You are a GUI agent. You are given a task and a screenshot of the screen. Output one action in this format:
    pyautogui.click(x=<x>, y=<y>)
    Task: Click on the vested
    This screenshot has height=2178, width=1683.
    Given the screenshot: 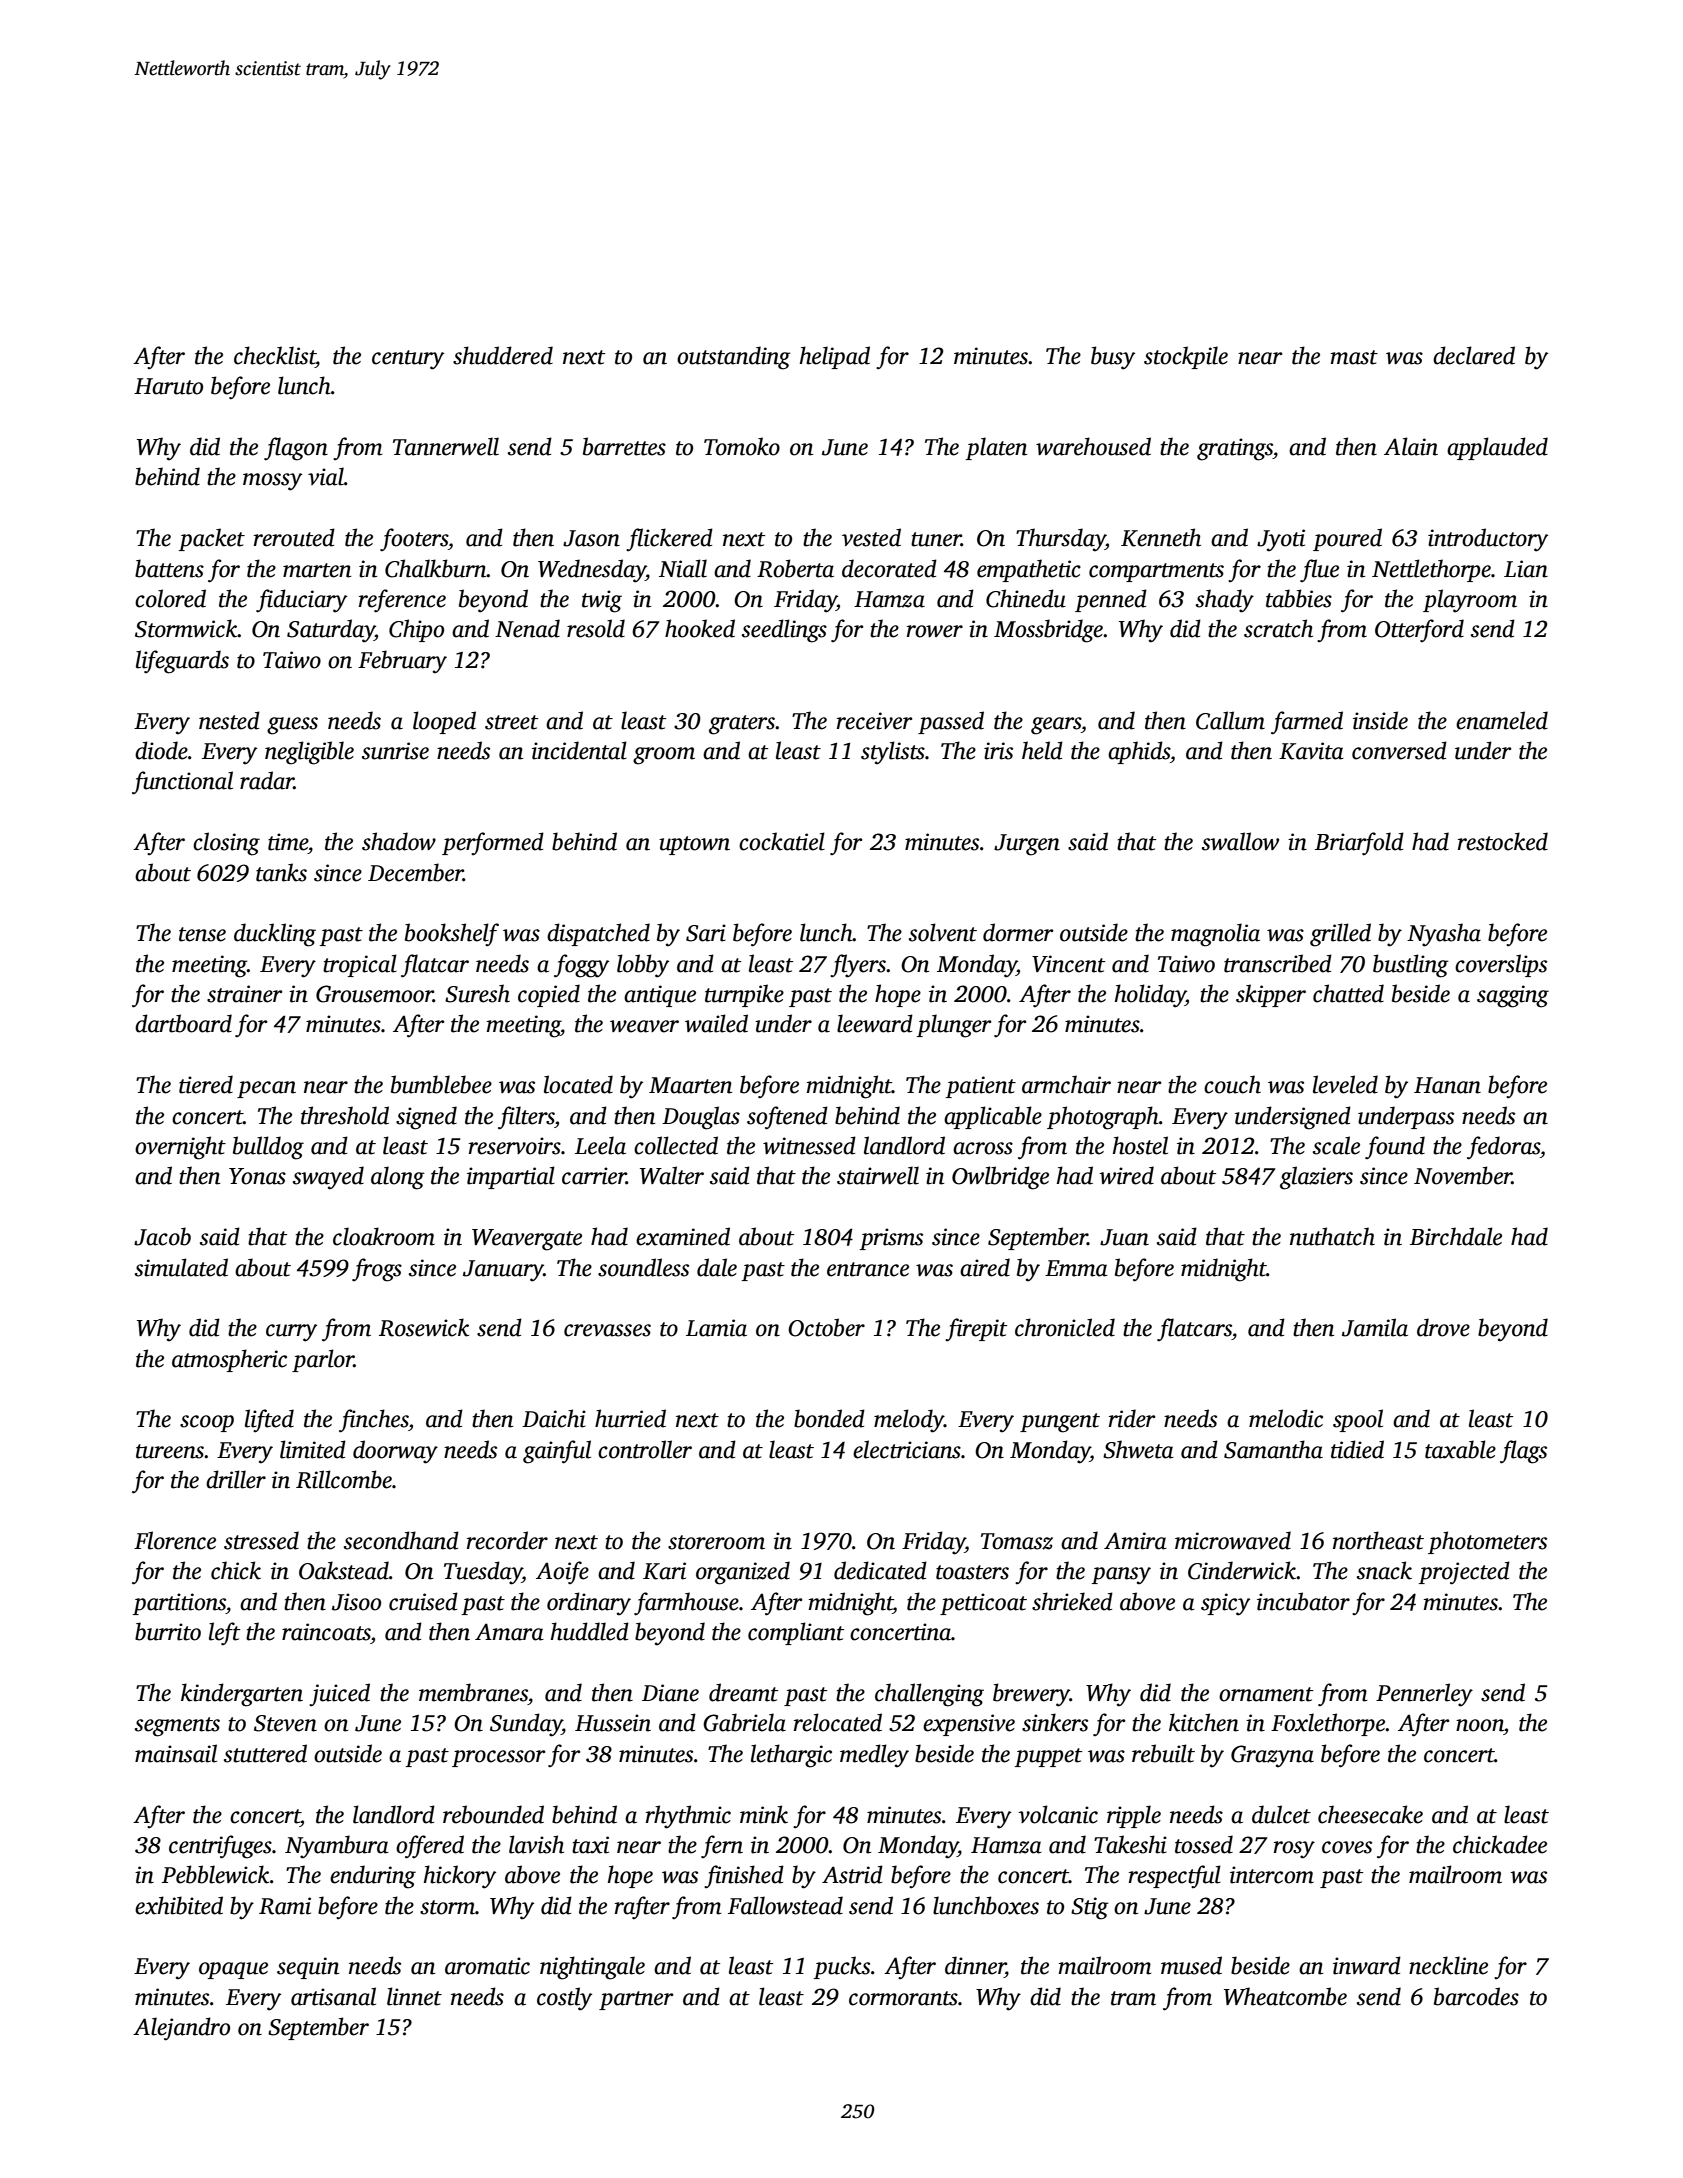 What is the action you would take?
    pyautogui.click(x=871, y=537)
